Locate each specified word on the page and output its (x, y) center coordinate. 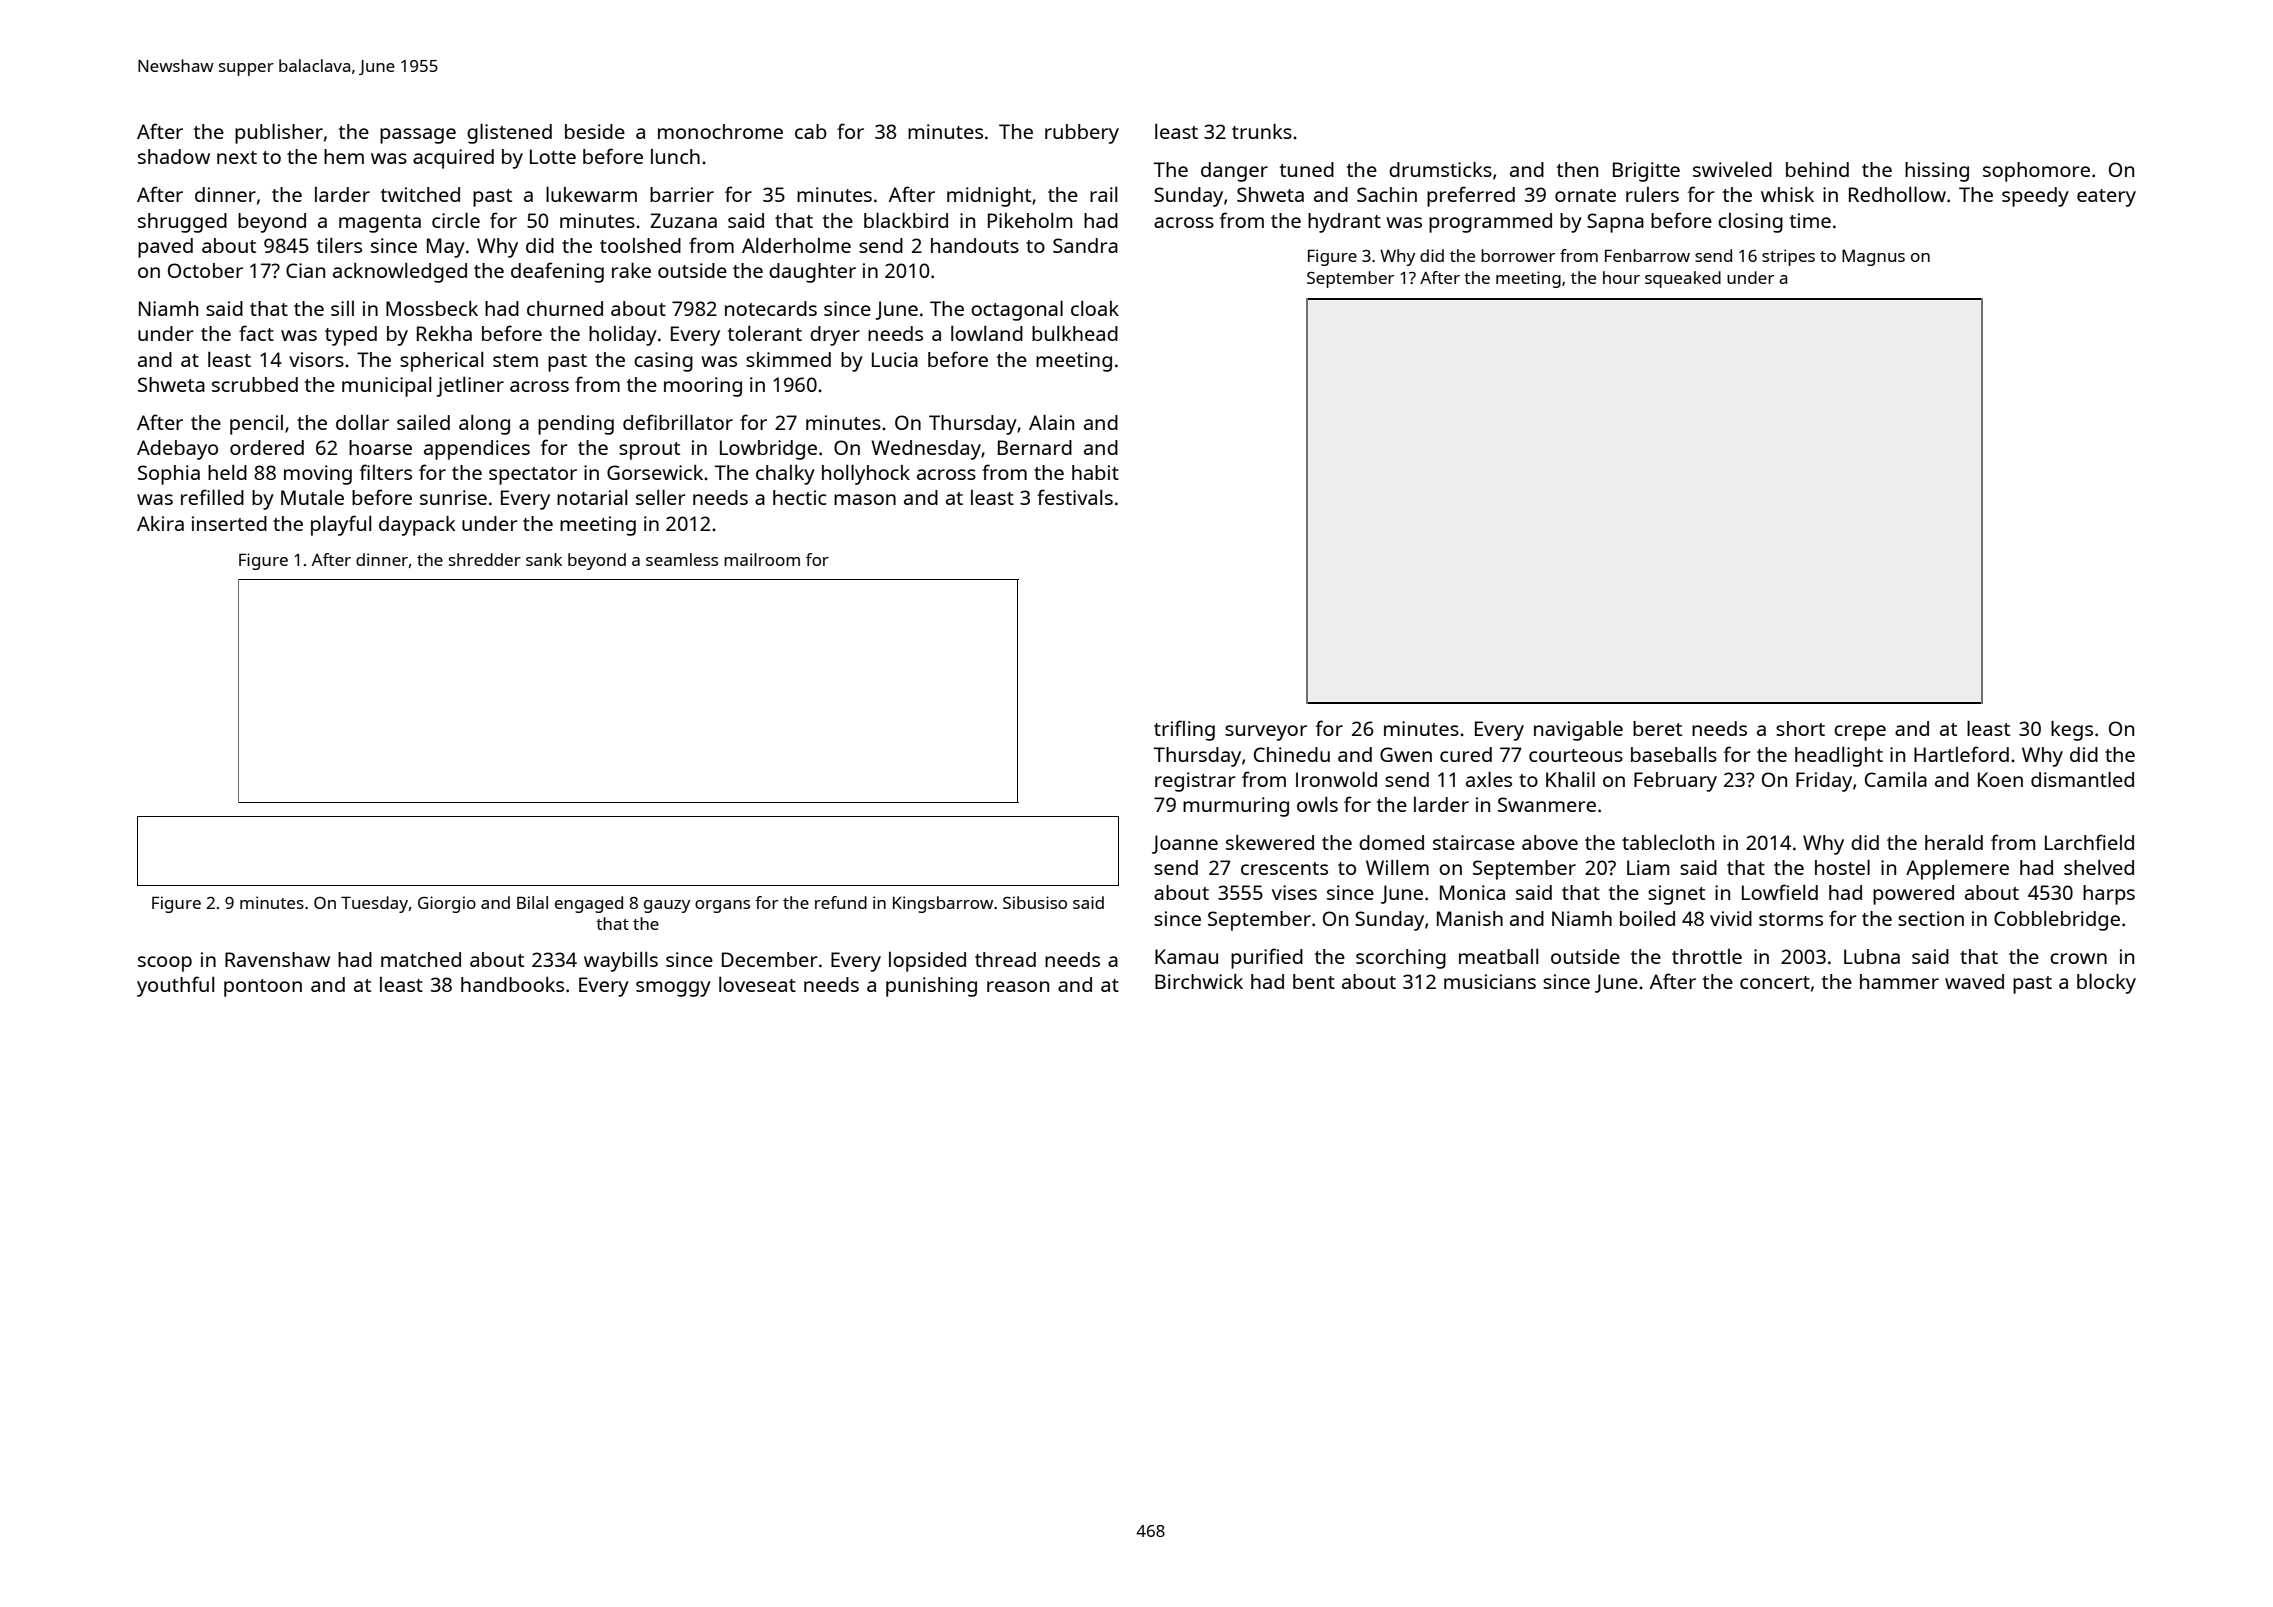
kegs (2072, 731)
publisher (279, 133)
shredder (485, 559)
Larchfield (2089, 842)
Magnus (1873, 257)
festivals (1075, 497)
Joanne (1185, 844)
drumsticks (1440, 169)
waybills (621, 962)
